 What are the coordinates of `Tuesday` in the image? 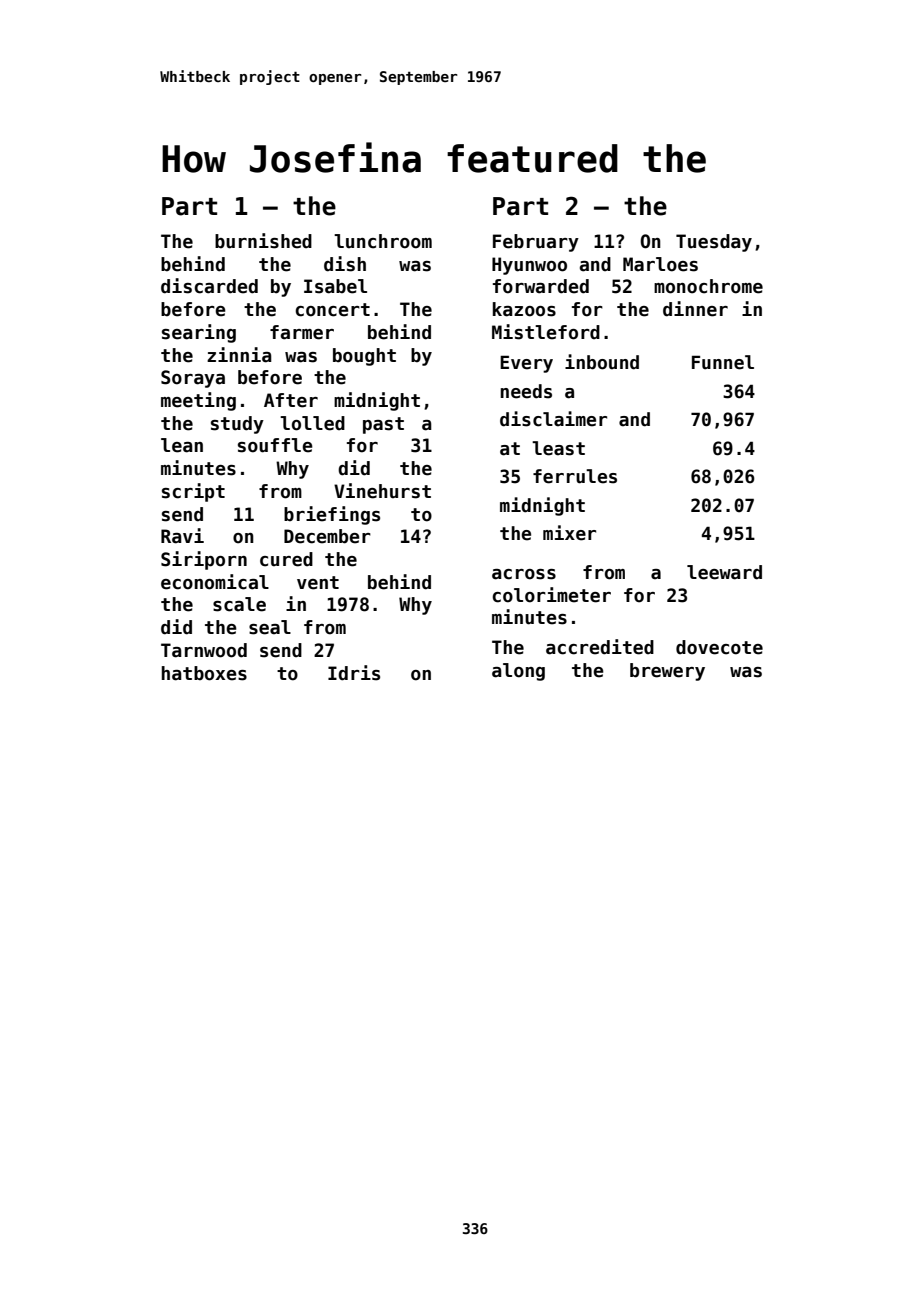 It's located at (714, 243).
